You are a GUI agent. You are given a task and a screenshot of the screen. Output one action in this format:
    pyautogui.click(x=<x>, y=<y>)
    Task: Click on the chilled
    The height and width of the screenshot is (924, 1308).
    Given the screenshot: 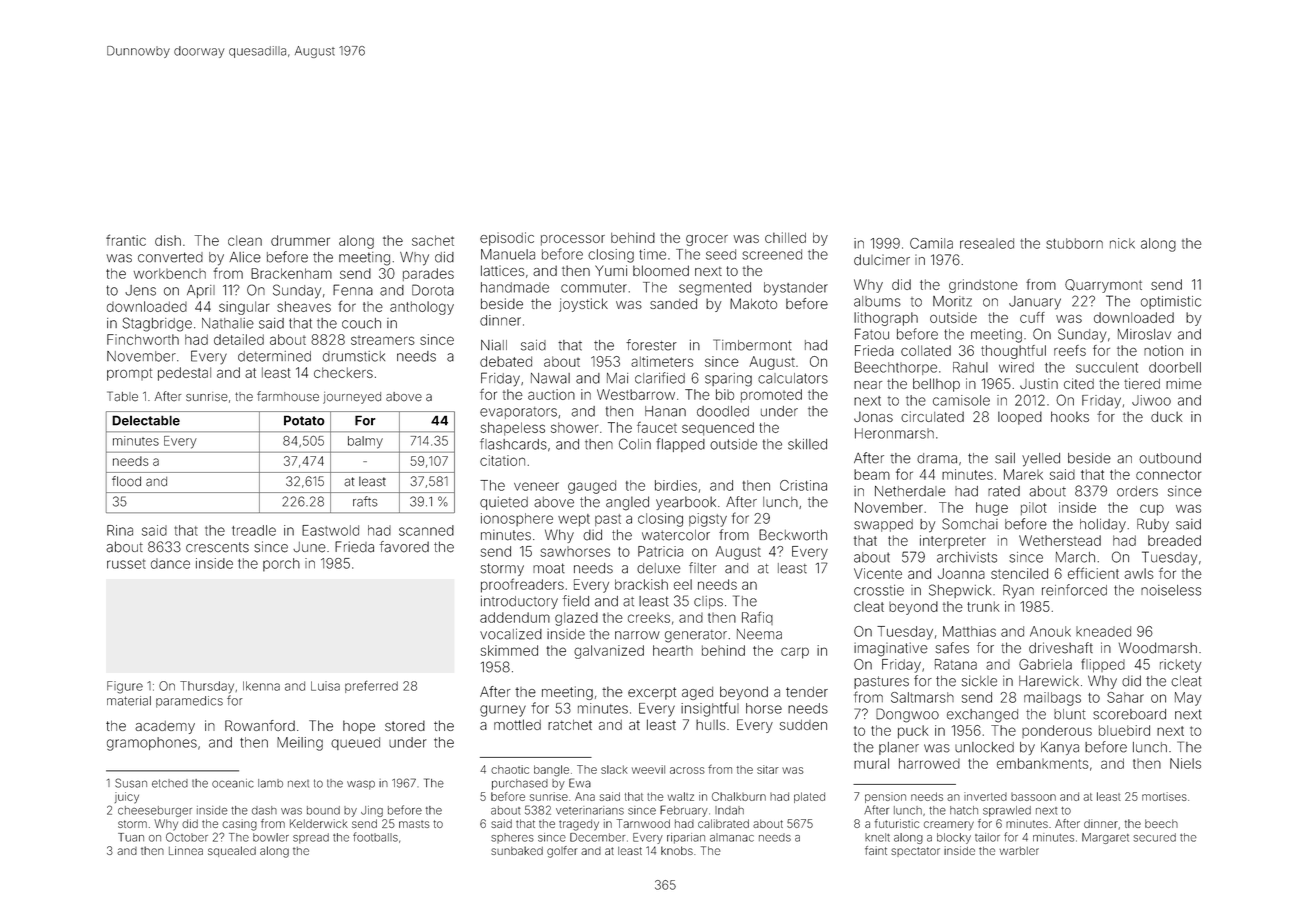 What is the action you would take?
    pyautogui.click(x=785, y=237)
